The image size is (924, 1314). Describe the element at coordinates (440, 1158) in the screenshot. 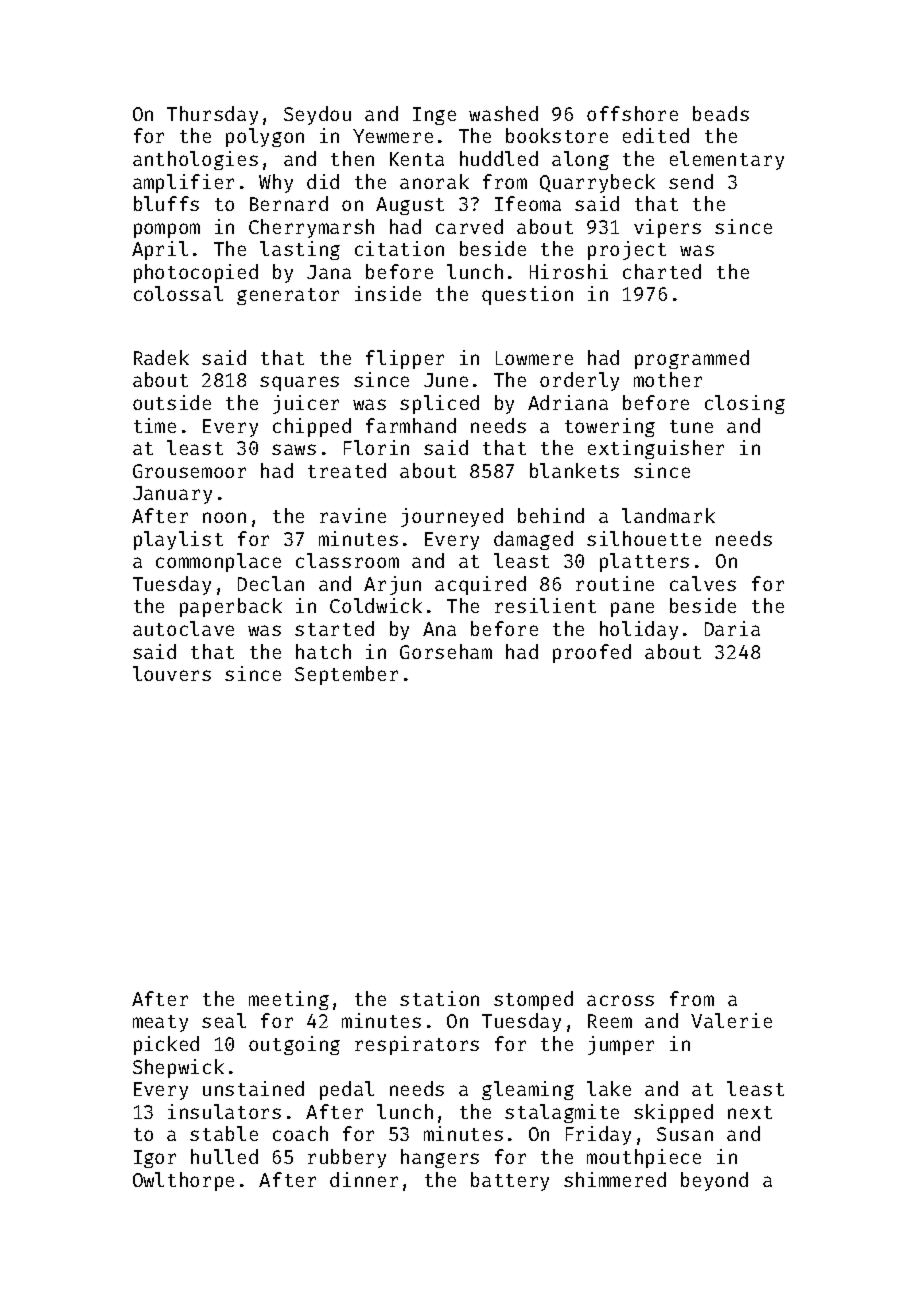

I see `hangers` at that location.
